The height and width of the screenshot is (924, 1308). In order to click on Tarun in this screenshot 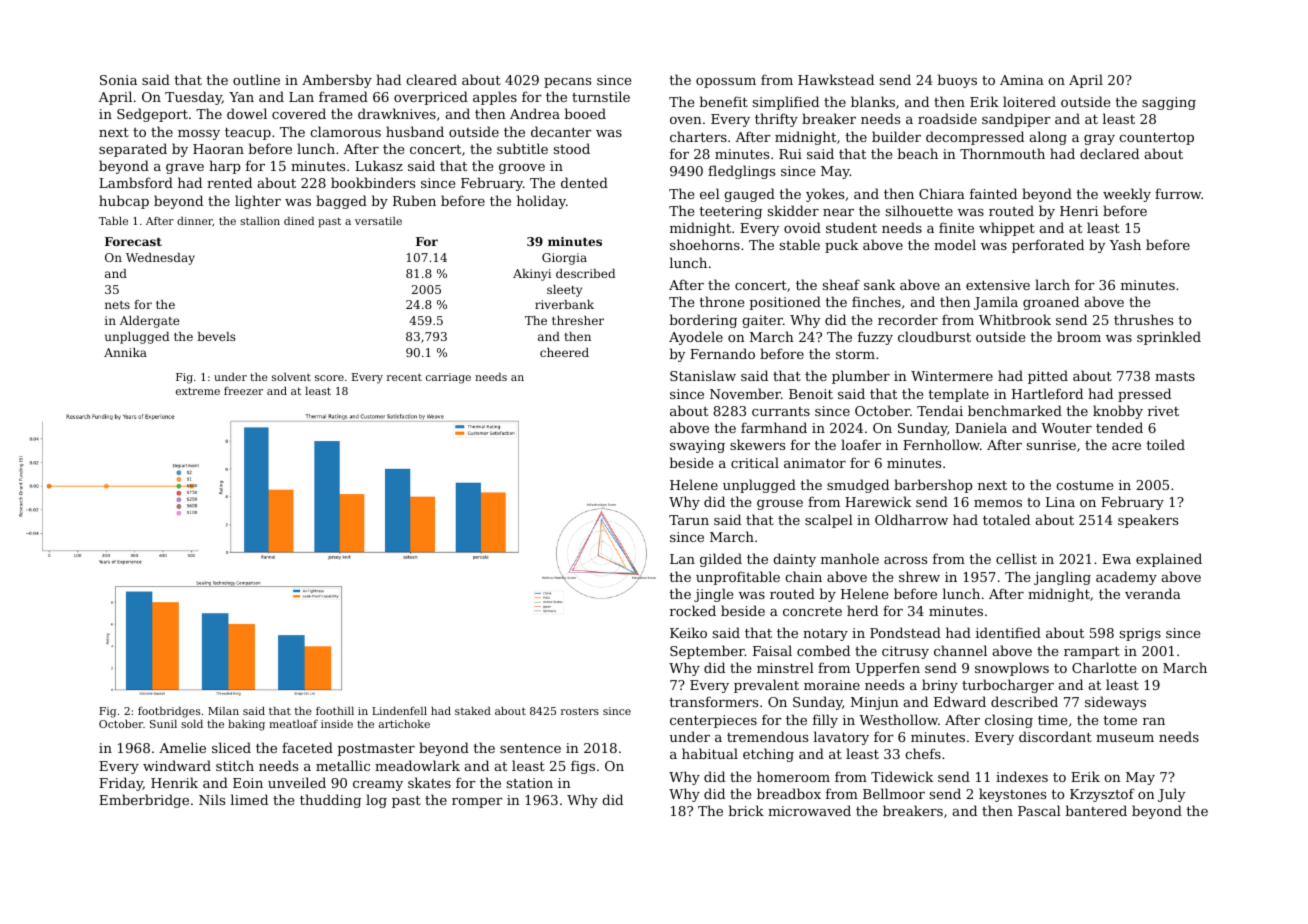, I will do `click(689, 520)`.
